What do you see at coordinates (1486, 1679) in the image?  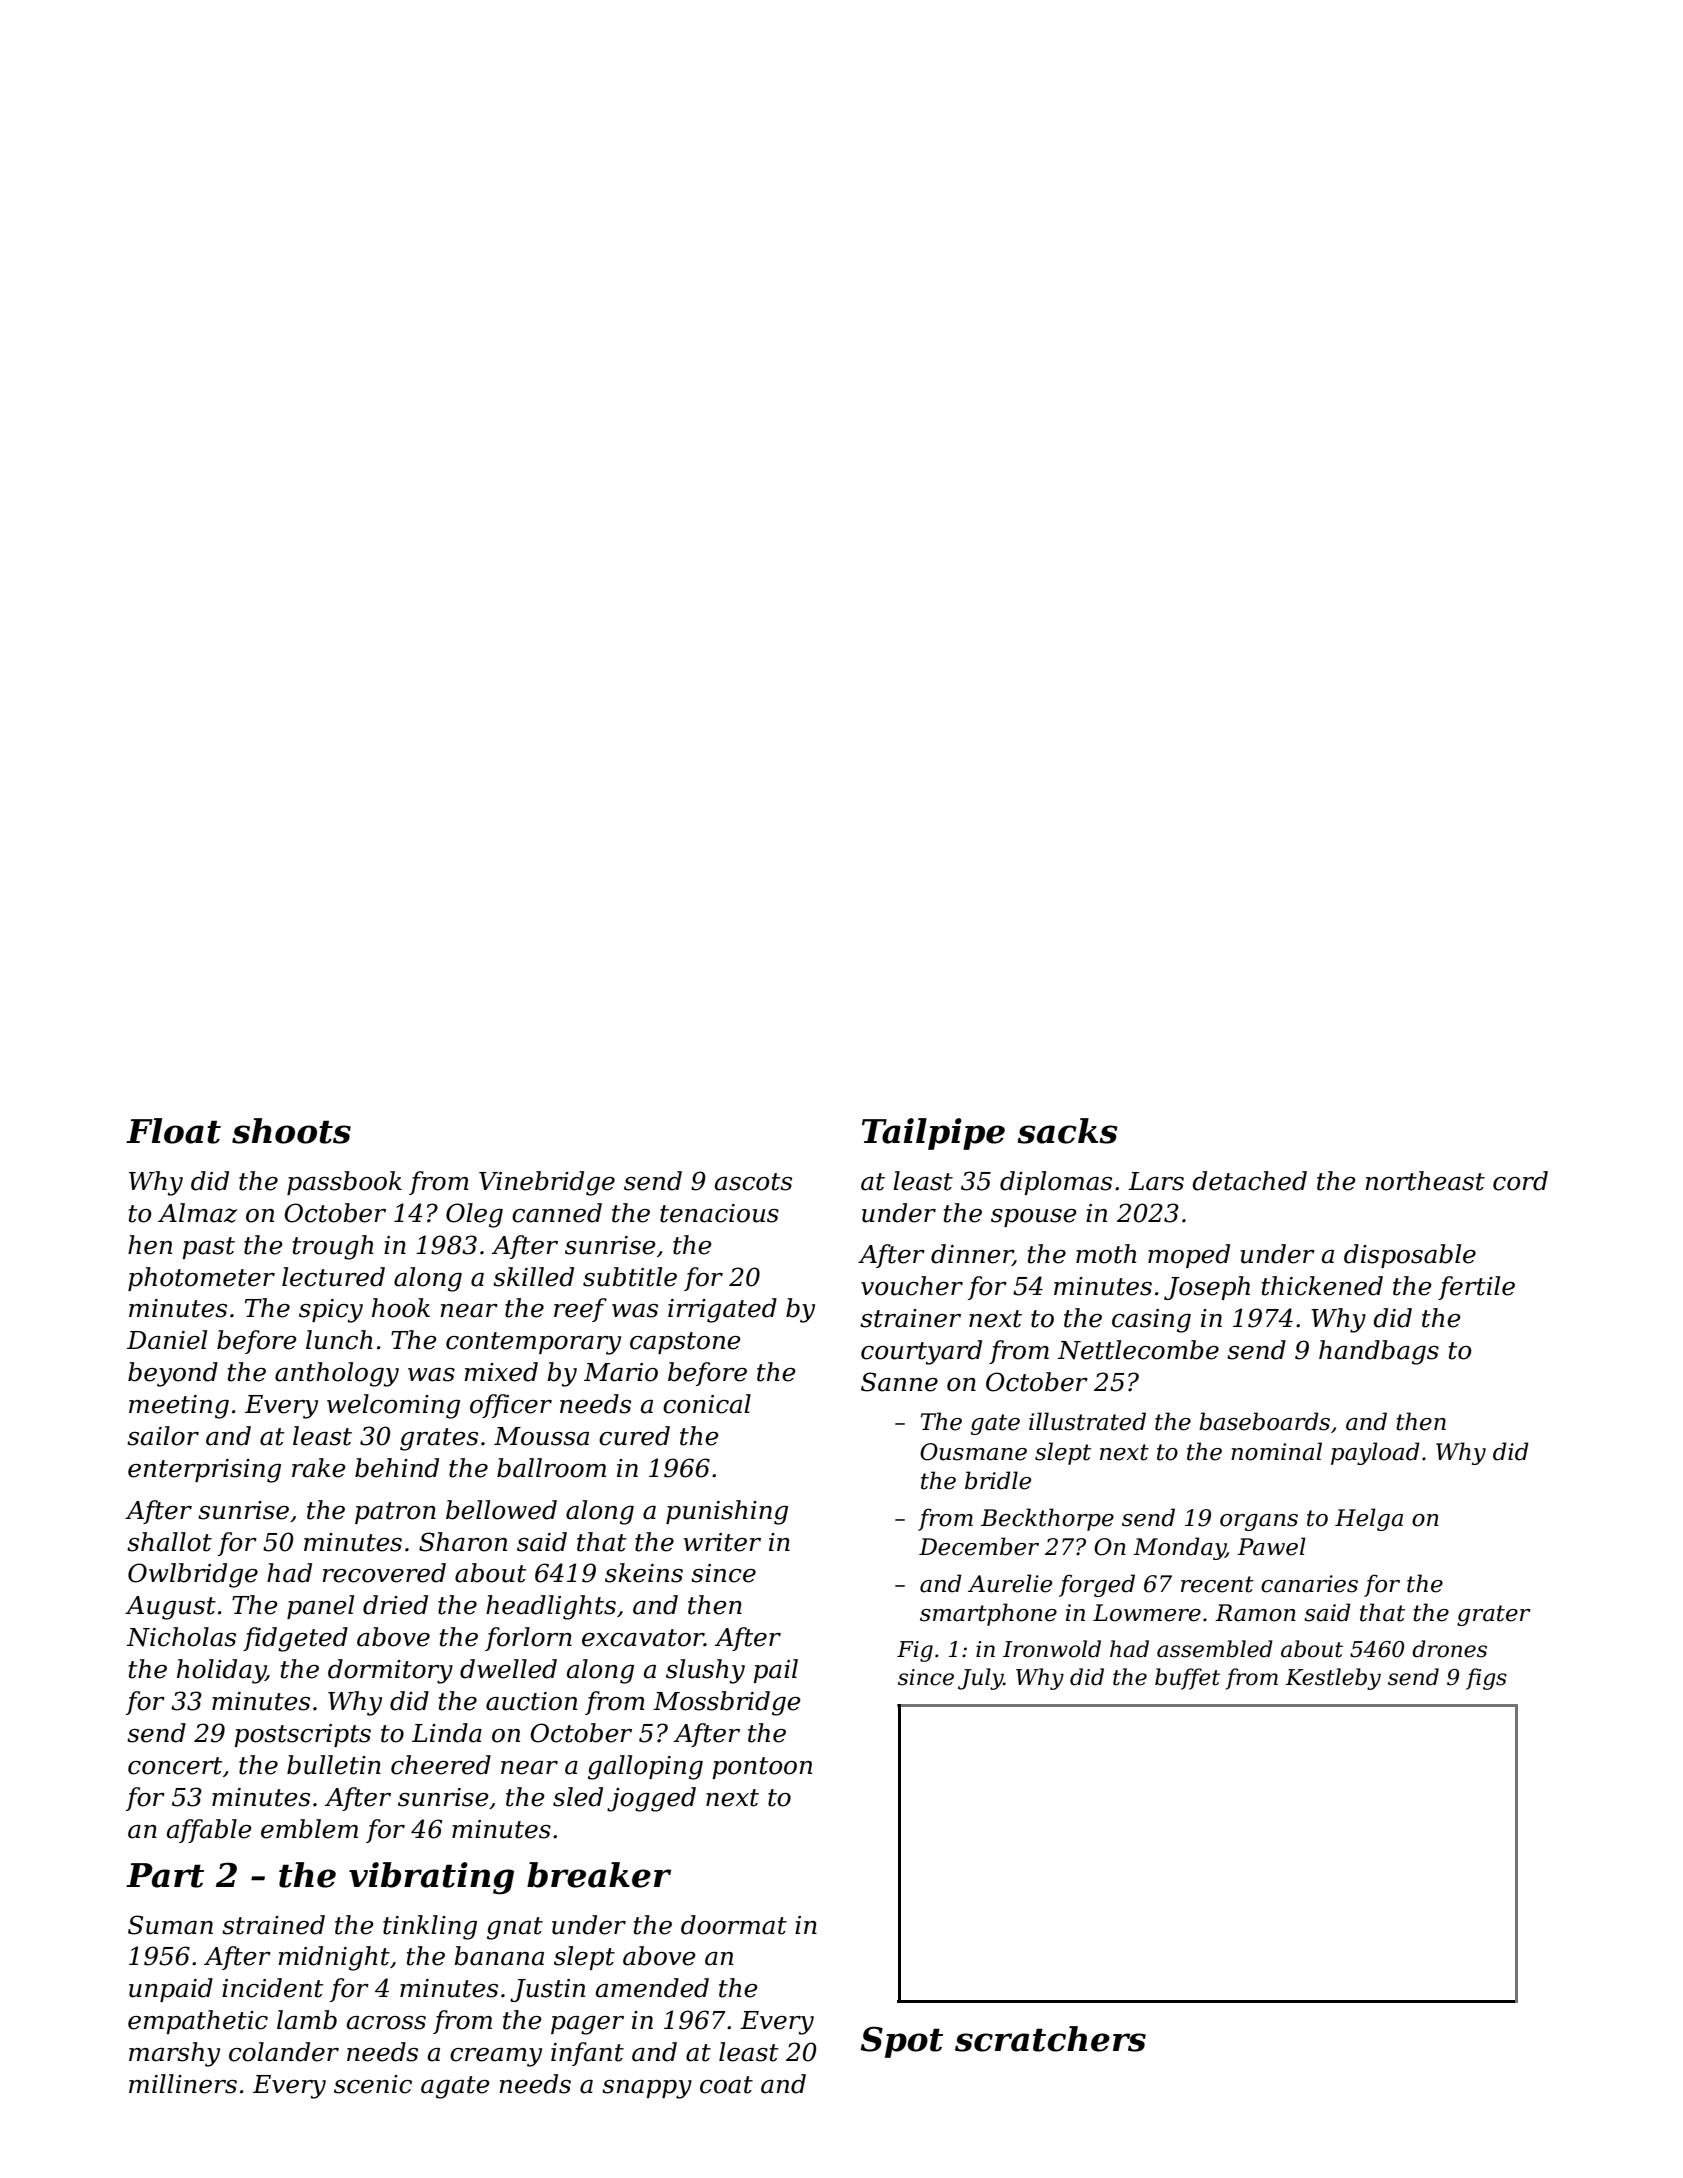 I see `figs` at bounding box center [1486, 1679].
